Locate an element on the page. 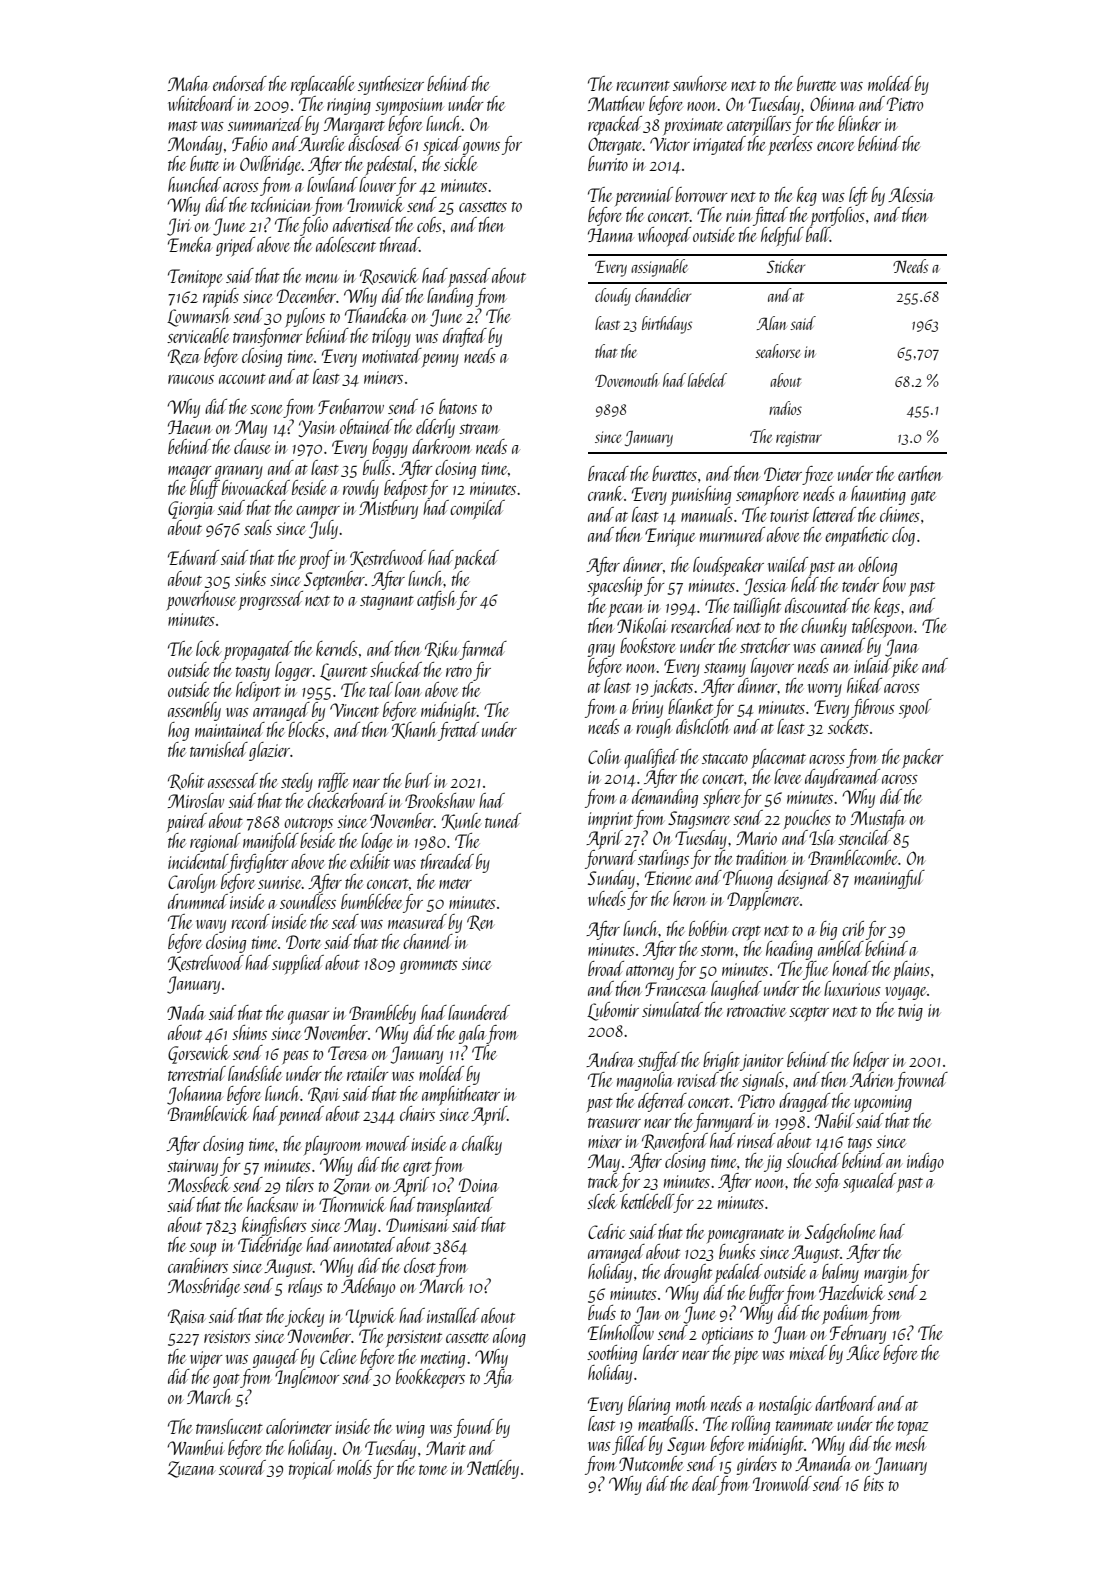 The height and width of the image is (1584, 1115). terrestrial is located at coordinates (197, 1073).
